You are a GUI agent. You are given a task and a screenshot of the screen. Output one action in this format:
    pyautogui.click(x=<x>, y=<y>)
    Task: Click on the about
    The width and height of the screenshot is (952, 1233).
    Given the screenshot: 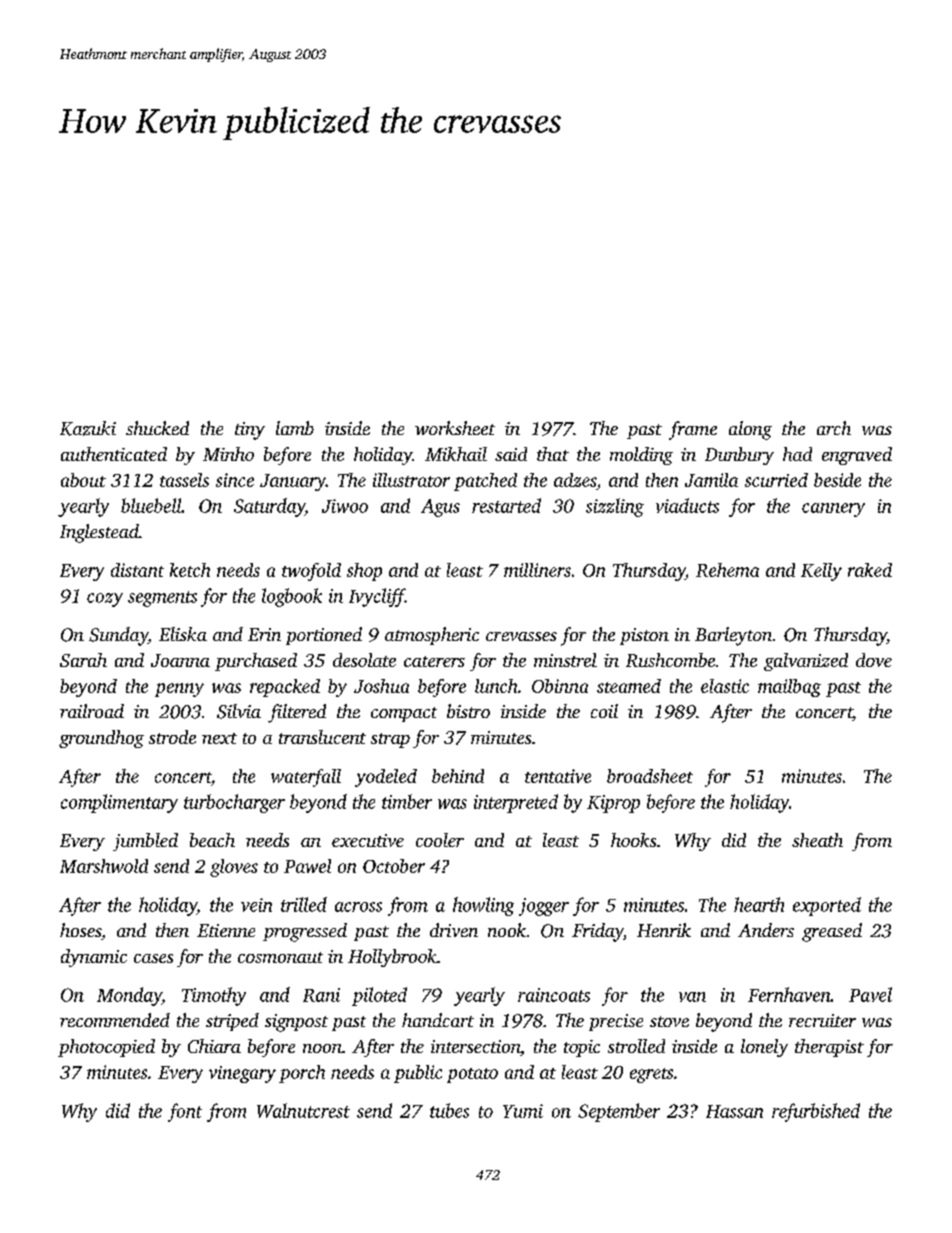 What is the action you would take?
    pyautogui.click(x=83, y=480)
